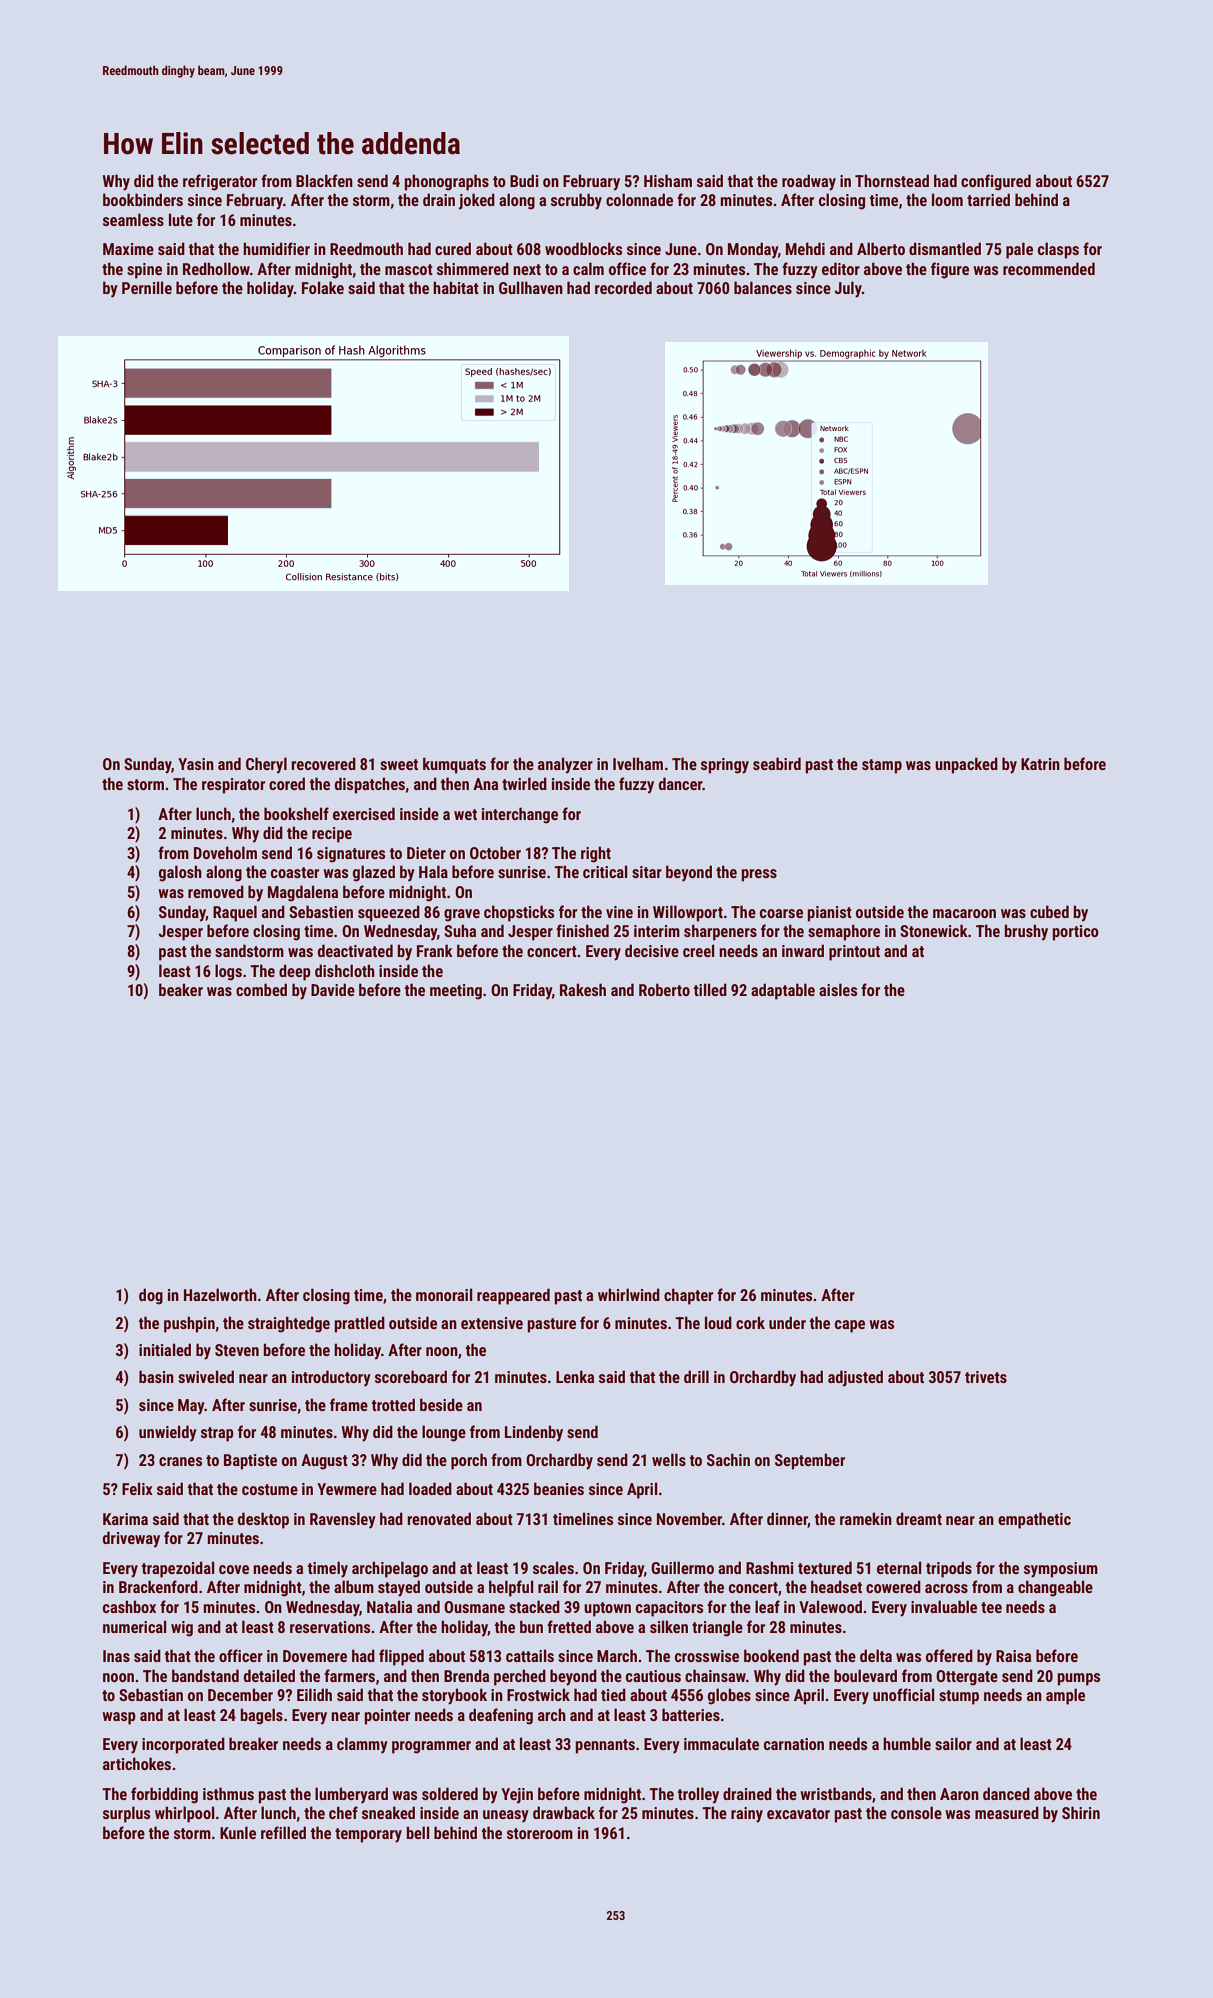 This screenshot has width=1213, height=1998. What do you see at coordinates (855, 1378) in the screenshot?
I see `adjusted` at bounding box center [855, 1378].
